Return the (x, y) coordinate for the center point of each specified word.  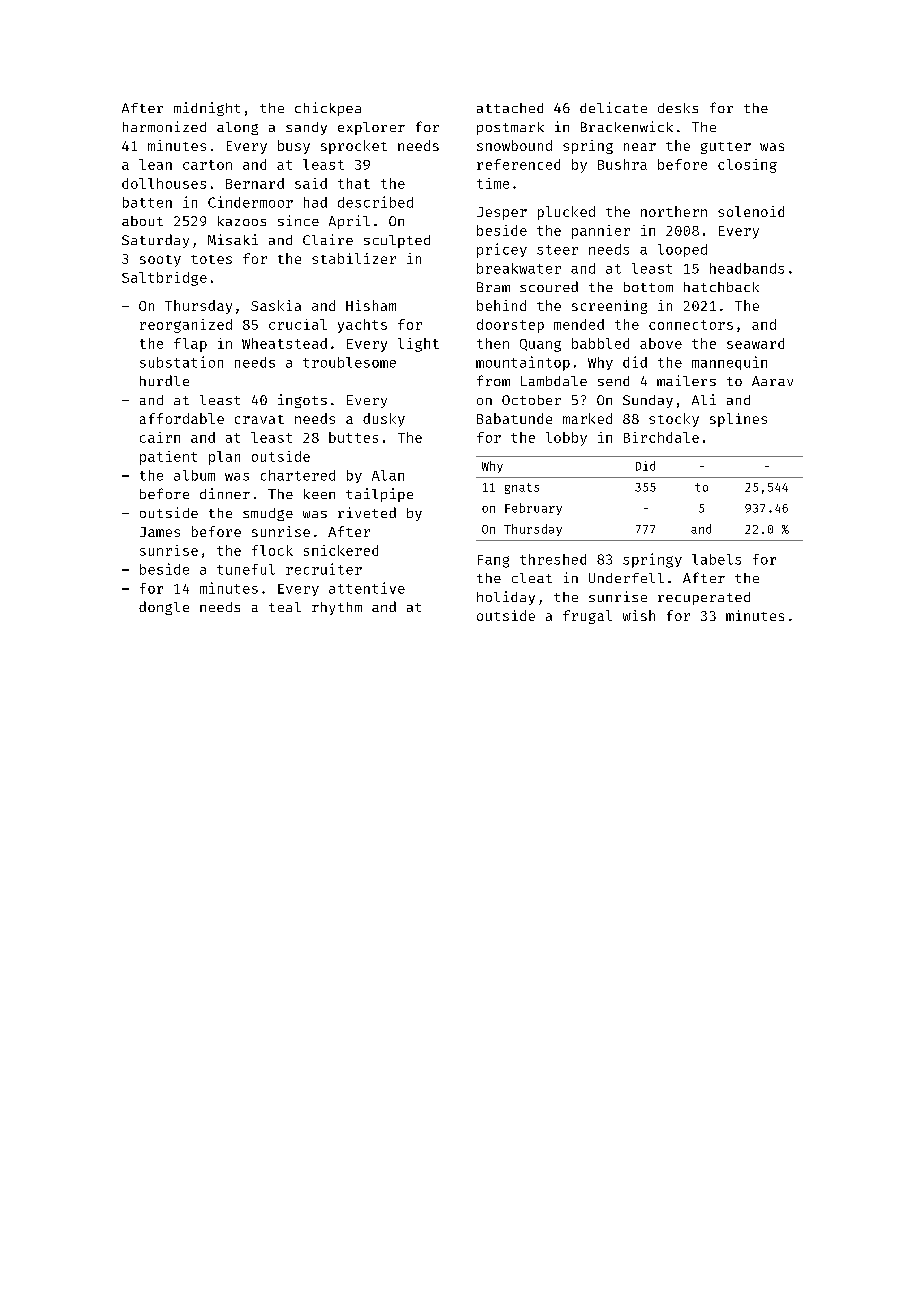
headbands (747, 268)
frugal (587, 617)
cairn (160, 437)
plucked (566, 213)
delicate (613, 107)
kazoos (242, 221)
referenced (518, 164)
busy (294, 147)
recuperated (704, 598)
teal (285, 607)
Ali (704, 399)
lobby (566, 439)
